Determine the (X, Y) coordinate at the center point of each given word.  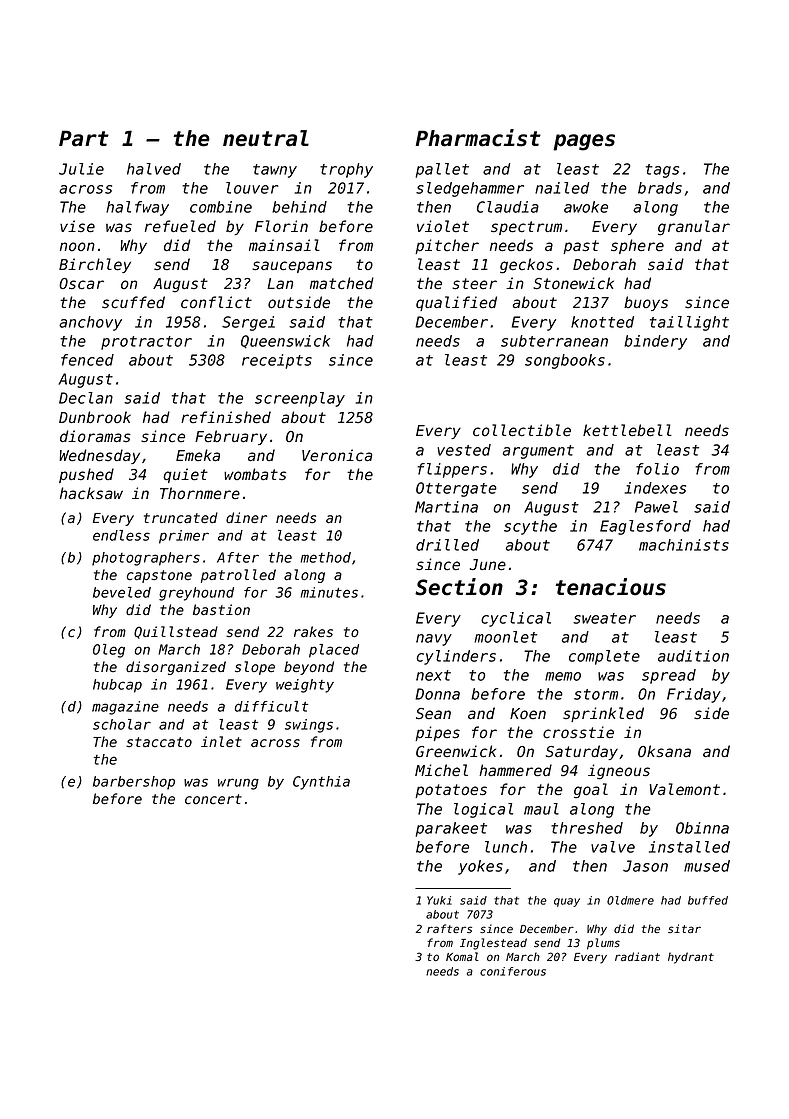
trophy (346, 170)
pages (584, 142)
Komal (462, 956)
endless (121, 535)
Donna (437, 694)
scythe (530, 527)
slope (255, 668)
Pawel (656, 507)
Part (84, 138)
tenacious (611, 587)
